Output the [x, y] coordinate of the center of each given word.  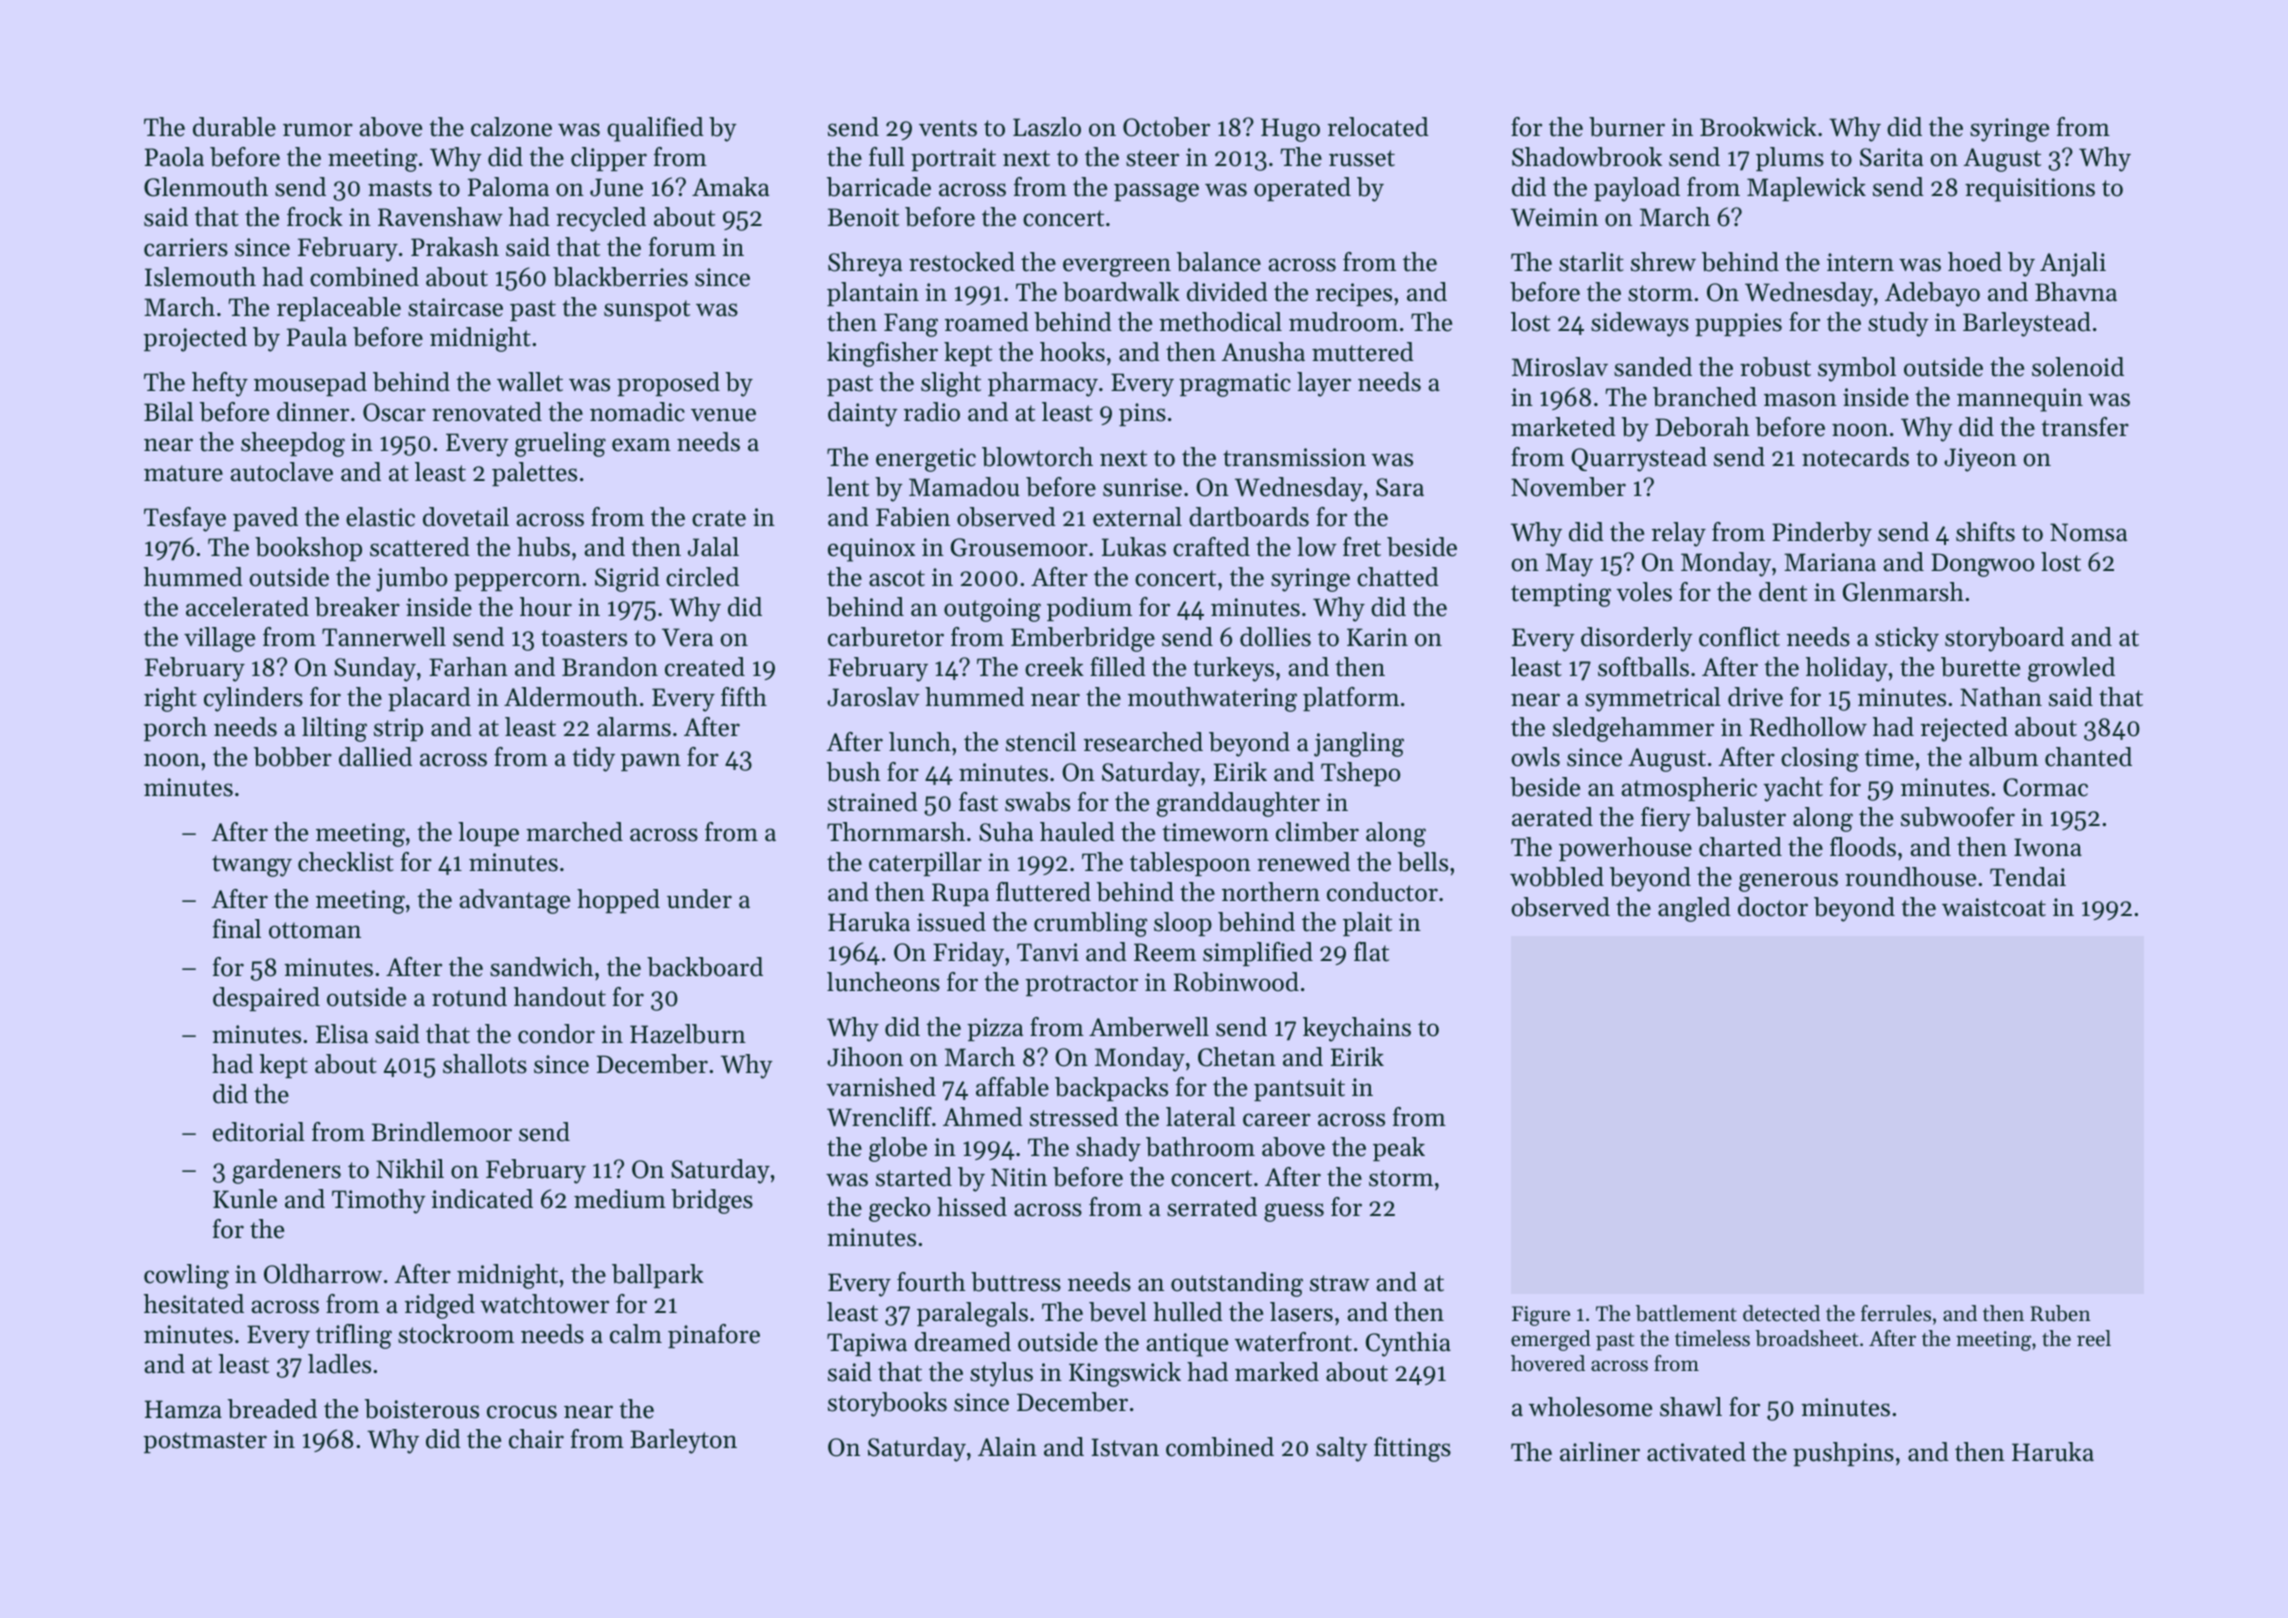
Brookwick [1758, 127]
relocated [1378, 127]
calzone [511, 127]
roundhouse [1910, 877]
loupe [488, 834]
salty [1342, 1449]
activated [1696, 1452]
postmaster [205, 1442]
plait [1367, 924]
